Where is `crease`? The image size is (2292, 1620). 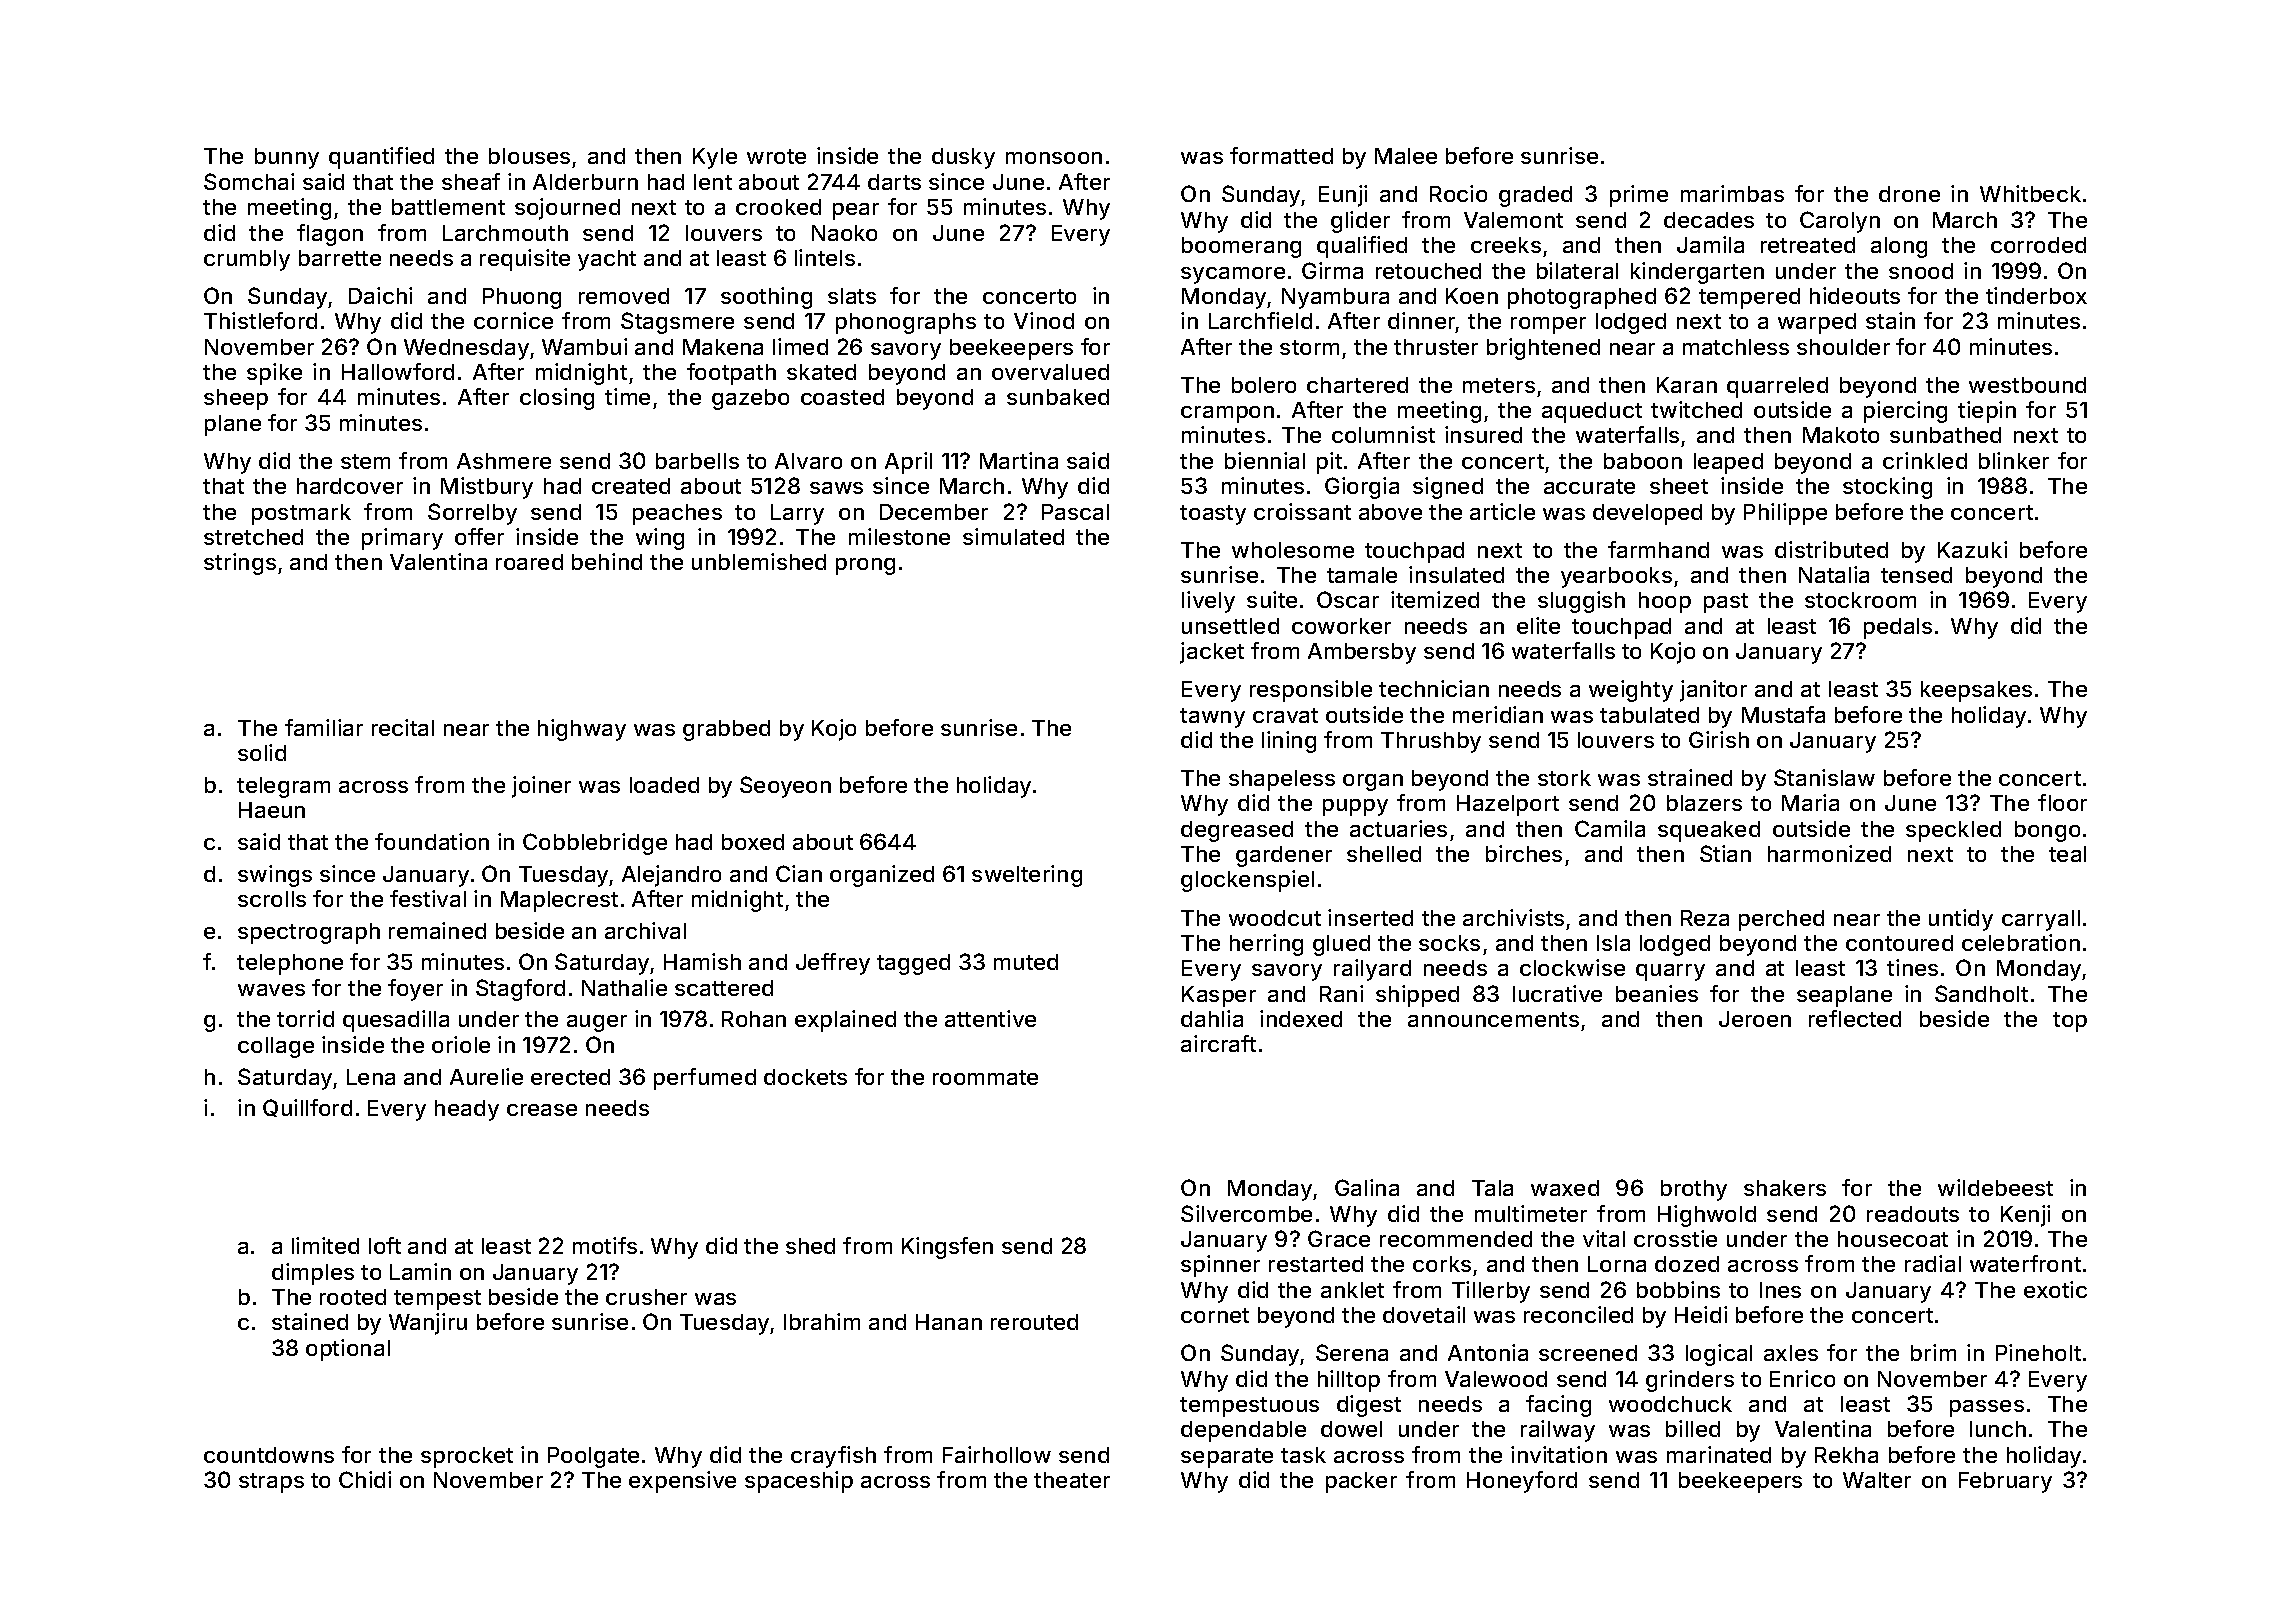
crease is located at coordinates (542, 1110).
